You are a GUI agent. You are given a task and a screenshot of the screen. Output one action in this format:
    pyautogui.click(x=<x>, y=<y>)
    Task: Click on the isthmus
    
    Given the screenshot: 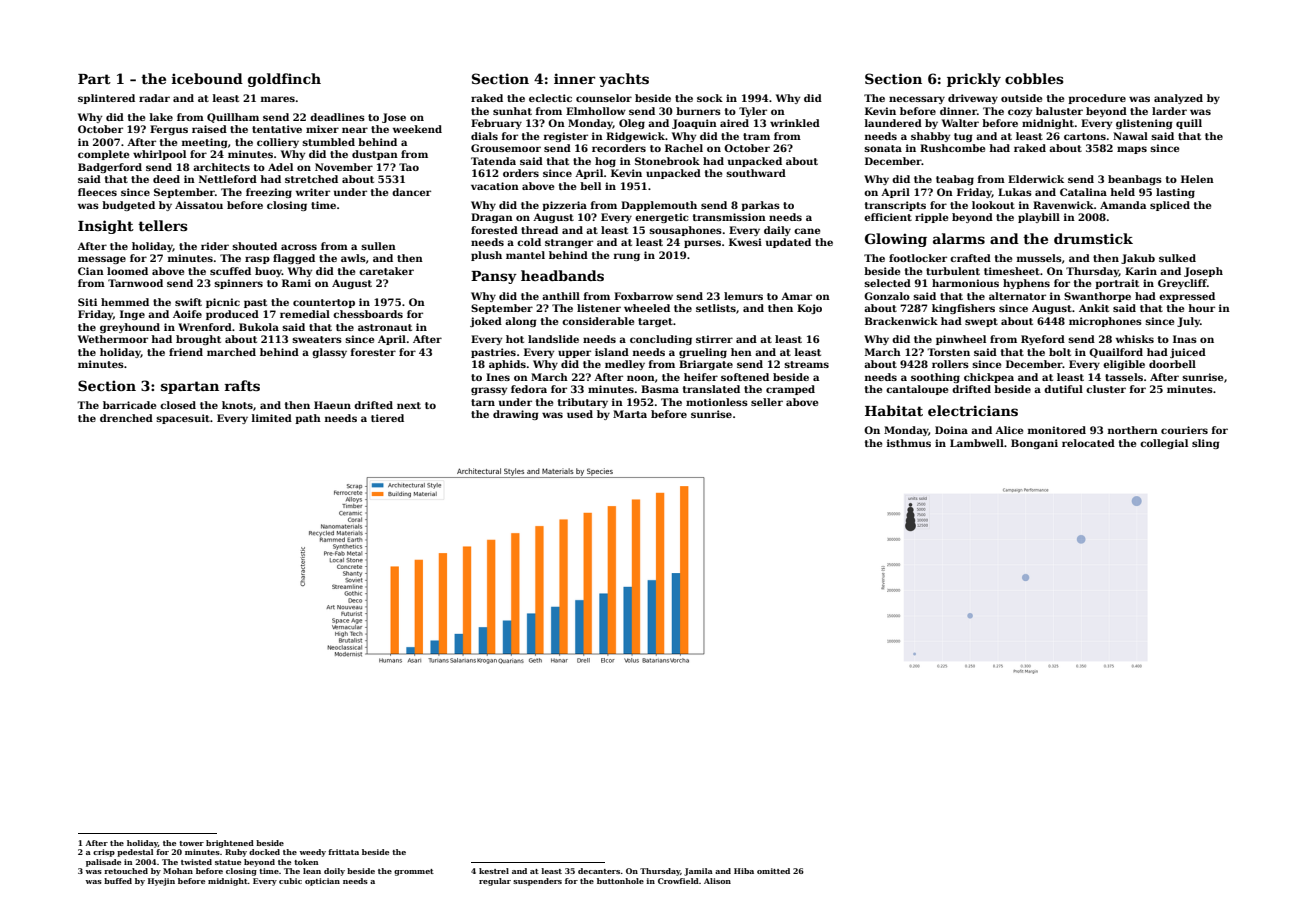 What is the action you would take?
    pyautogui.click(x=909, y=443)
